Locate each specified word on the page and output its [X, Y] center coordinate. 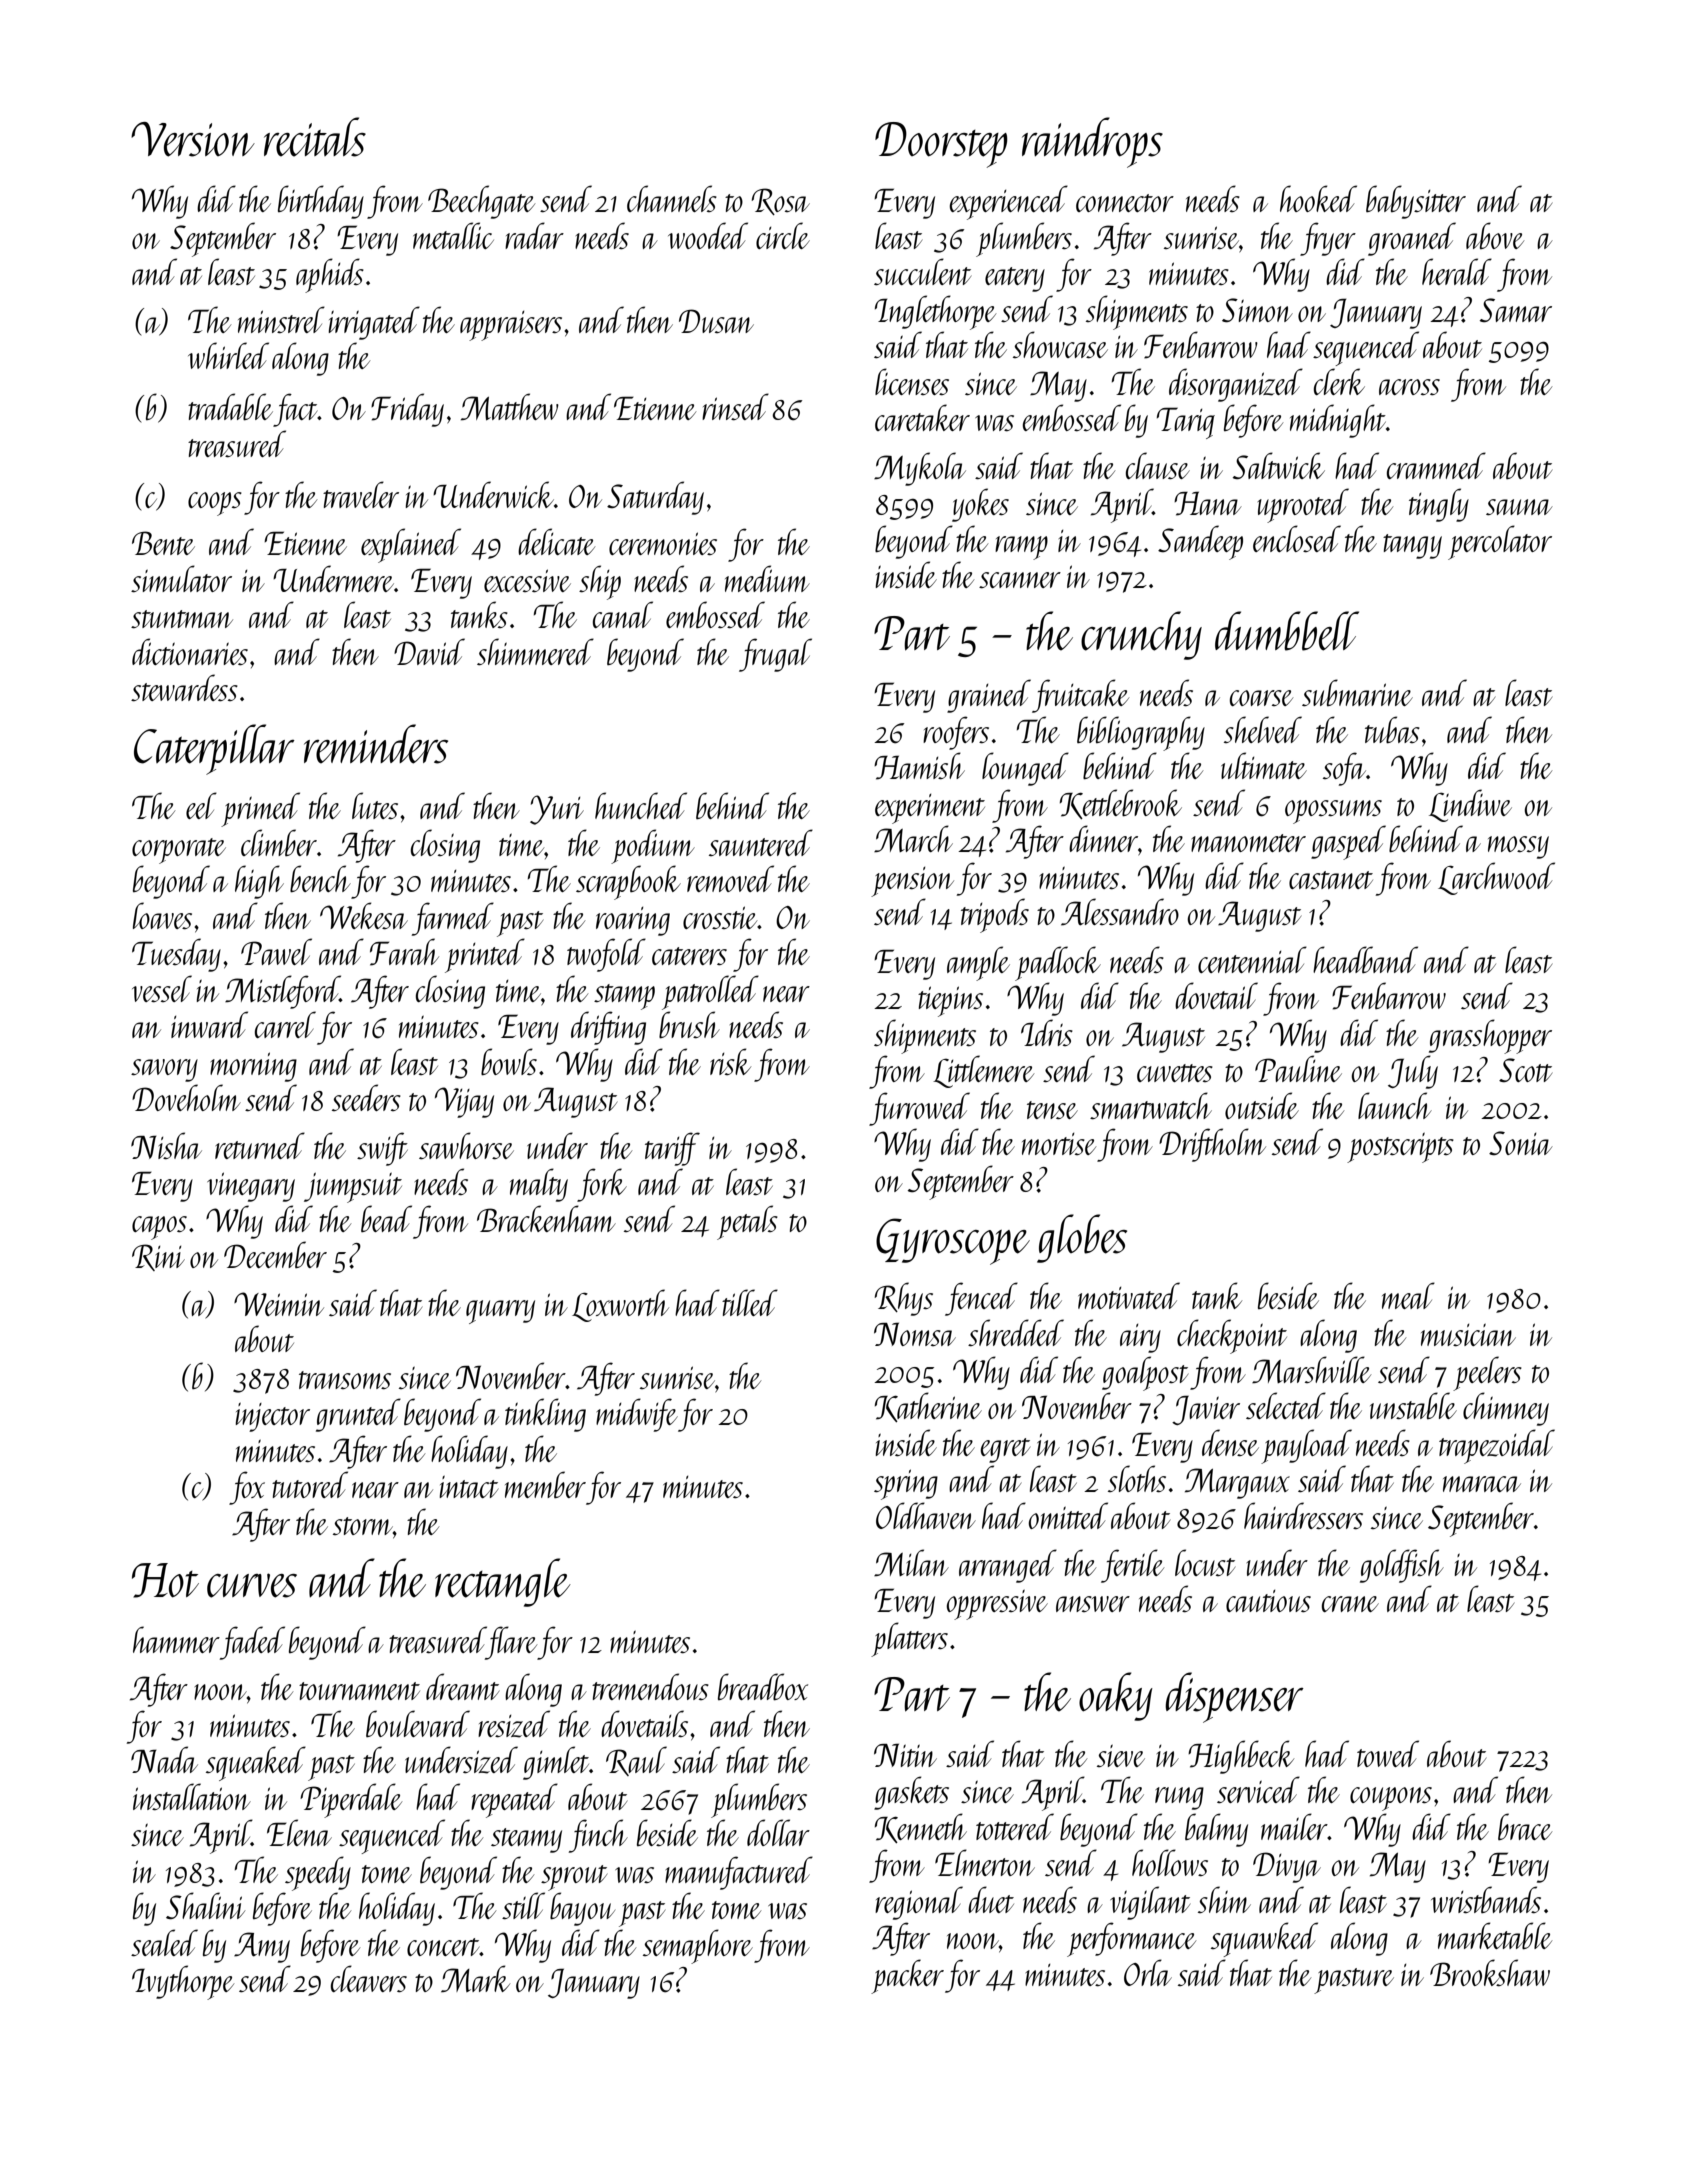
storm [363, 1526]
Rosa [781, 201]
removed [730, 878]
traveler [361, 494]
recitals [315, 137]
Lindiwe [1470, 805]
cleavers [369, 1978]
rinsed [735, 406]
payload [1306, 1446]
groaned [1412, 239]
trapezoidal [1497, 1446]
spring [906, 1484]
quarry [500, 1312]
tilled [750, 1302]
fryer [1328, 239]
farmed [453, 919]
